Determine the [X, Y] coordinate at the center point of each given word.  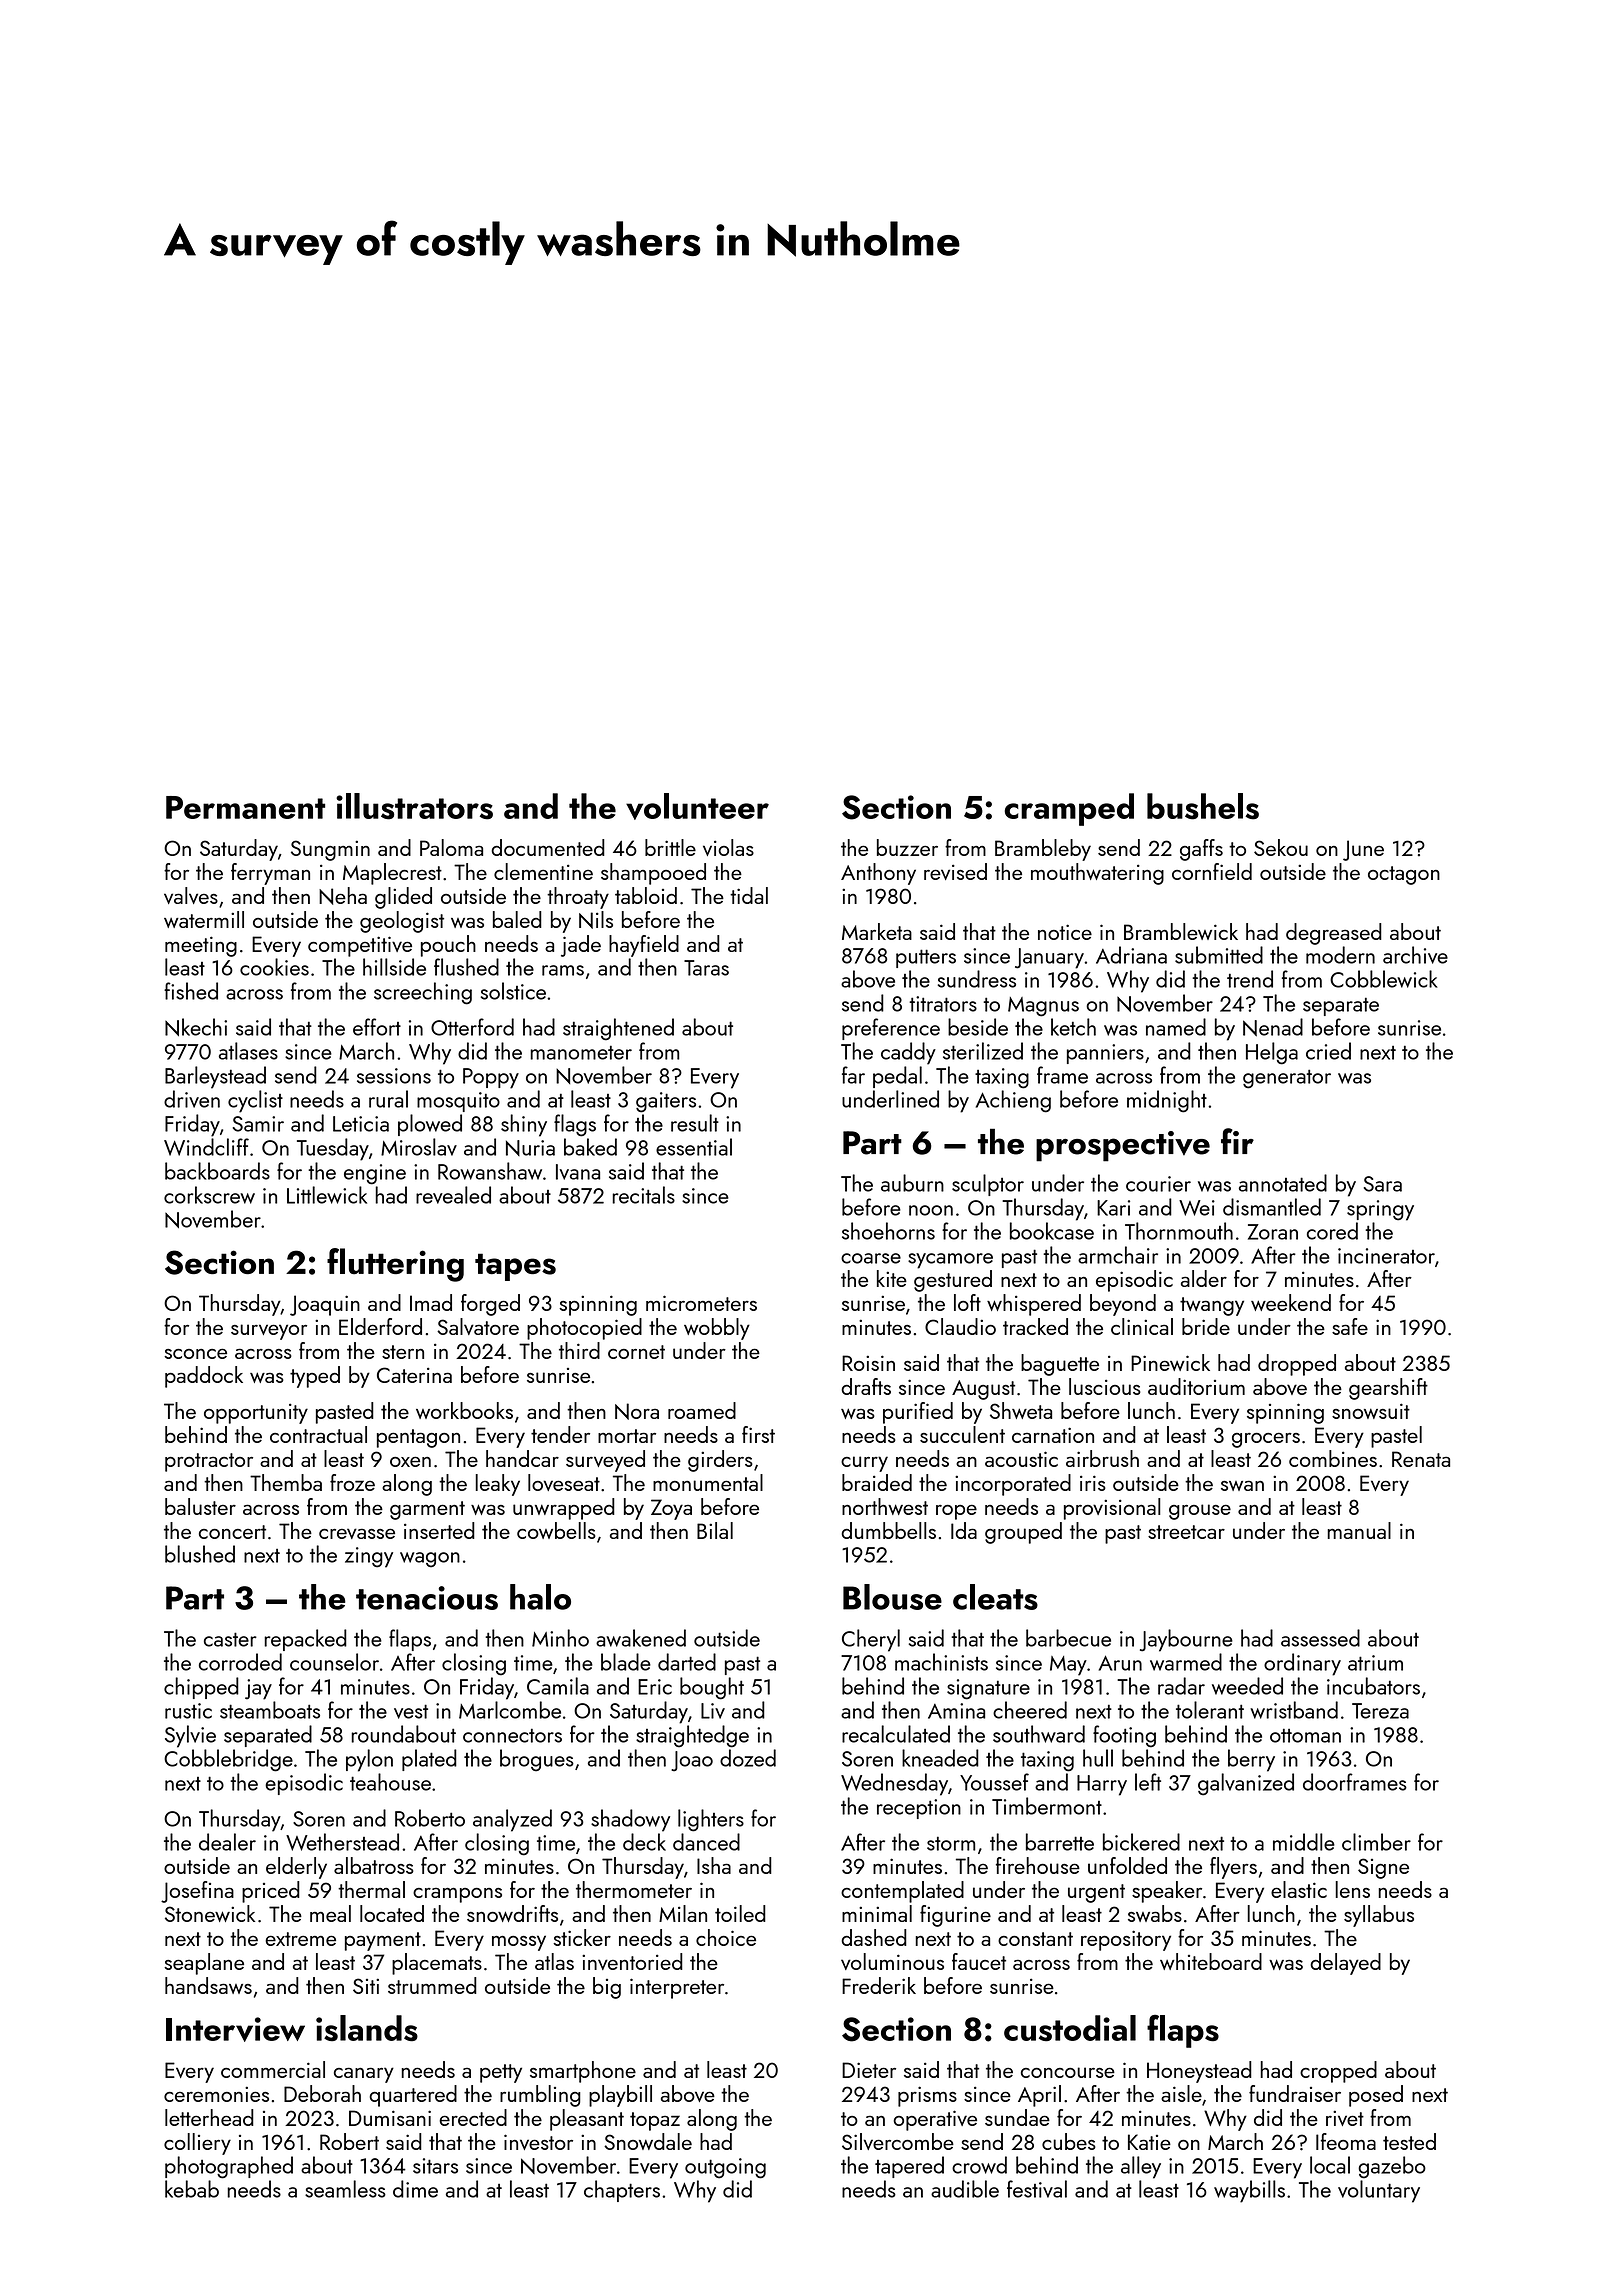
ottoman [1305, 1736]
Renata [1421, 1459]
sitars [435, 2166]
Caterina [414, 1375]
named [1176, 1027]
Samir [258, 1124]
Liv [713, 1711]
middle [1304, 1842]
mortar [627, 1436]
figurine [955, 1916]
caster [230, 1639]
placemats [437, 1964]
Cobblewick [1384, 979]
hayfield [644, 946]
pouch [448, 946]
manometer [581, 1053]
